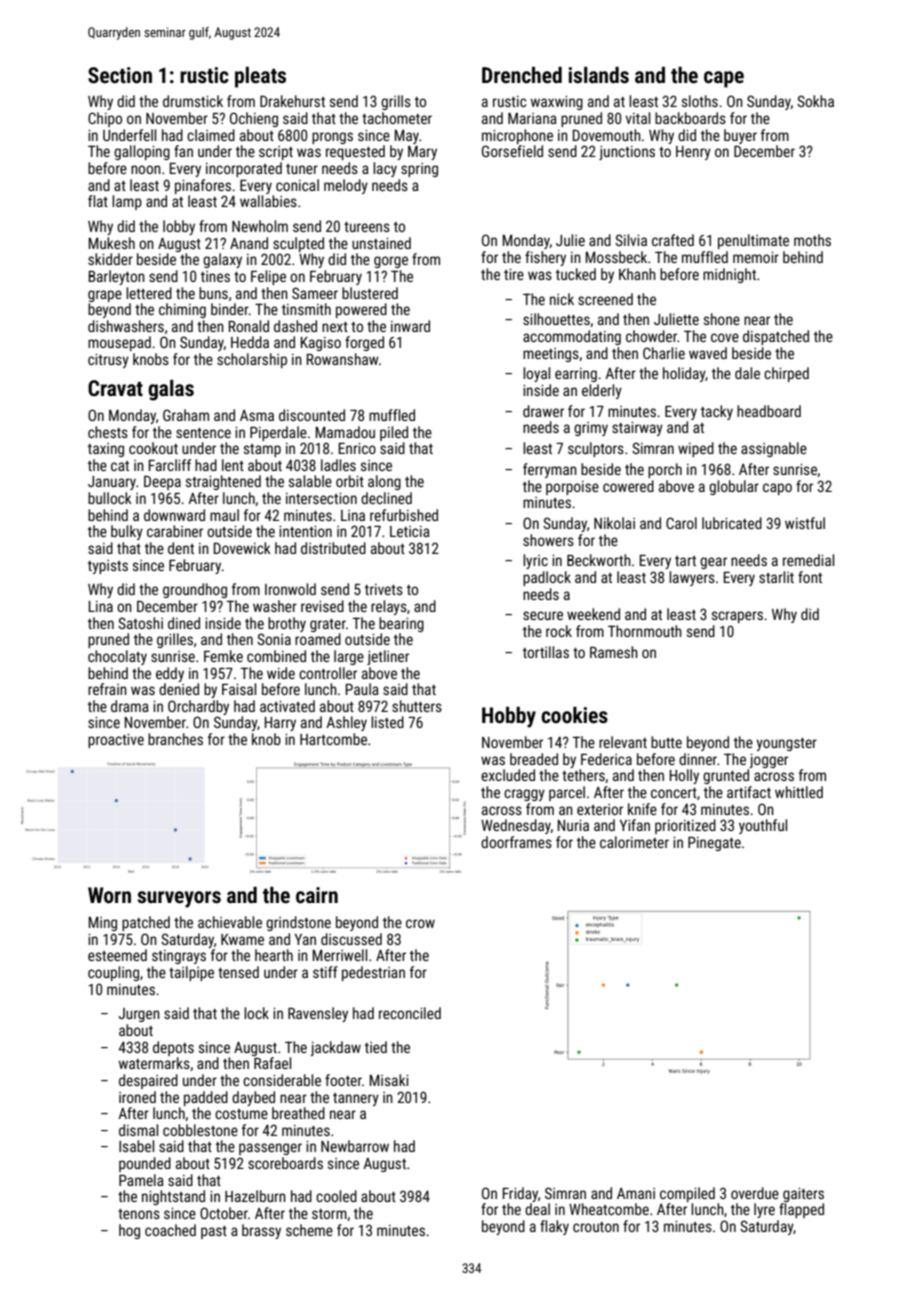 This screenshot has height=1308, width=924. What do you see at coordinates (297, 185) in the screenshot?
I see `conical` at bounding box center [297, 185].
